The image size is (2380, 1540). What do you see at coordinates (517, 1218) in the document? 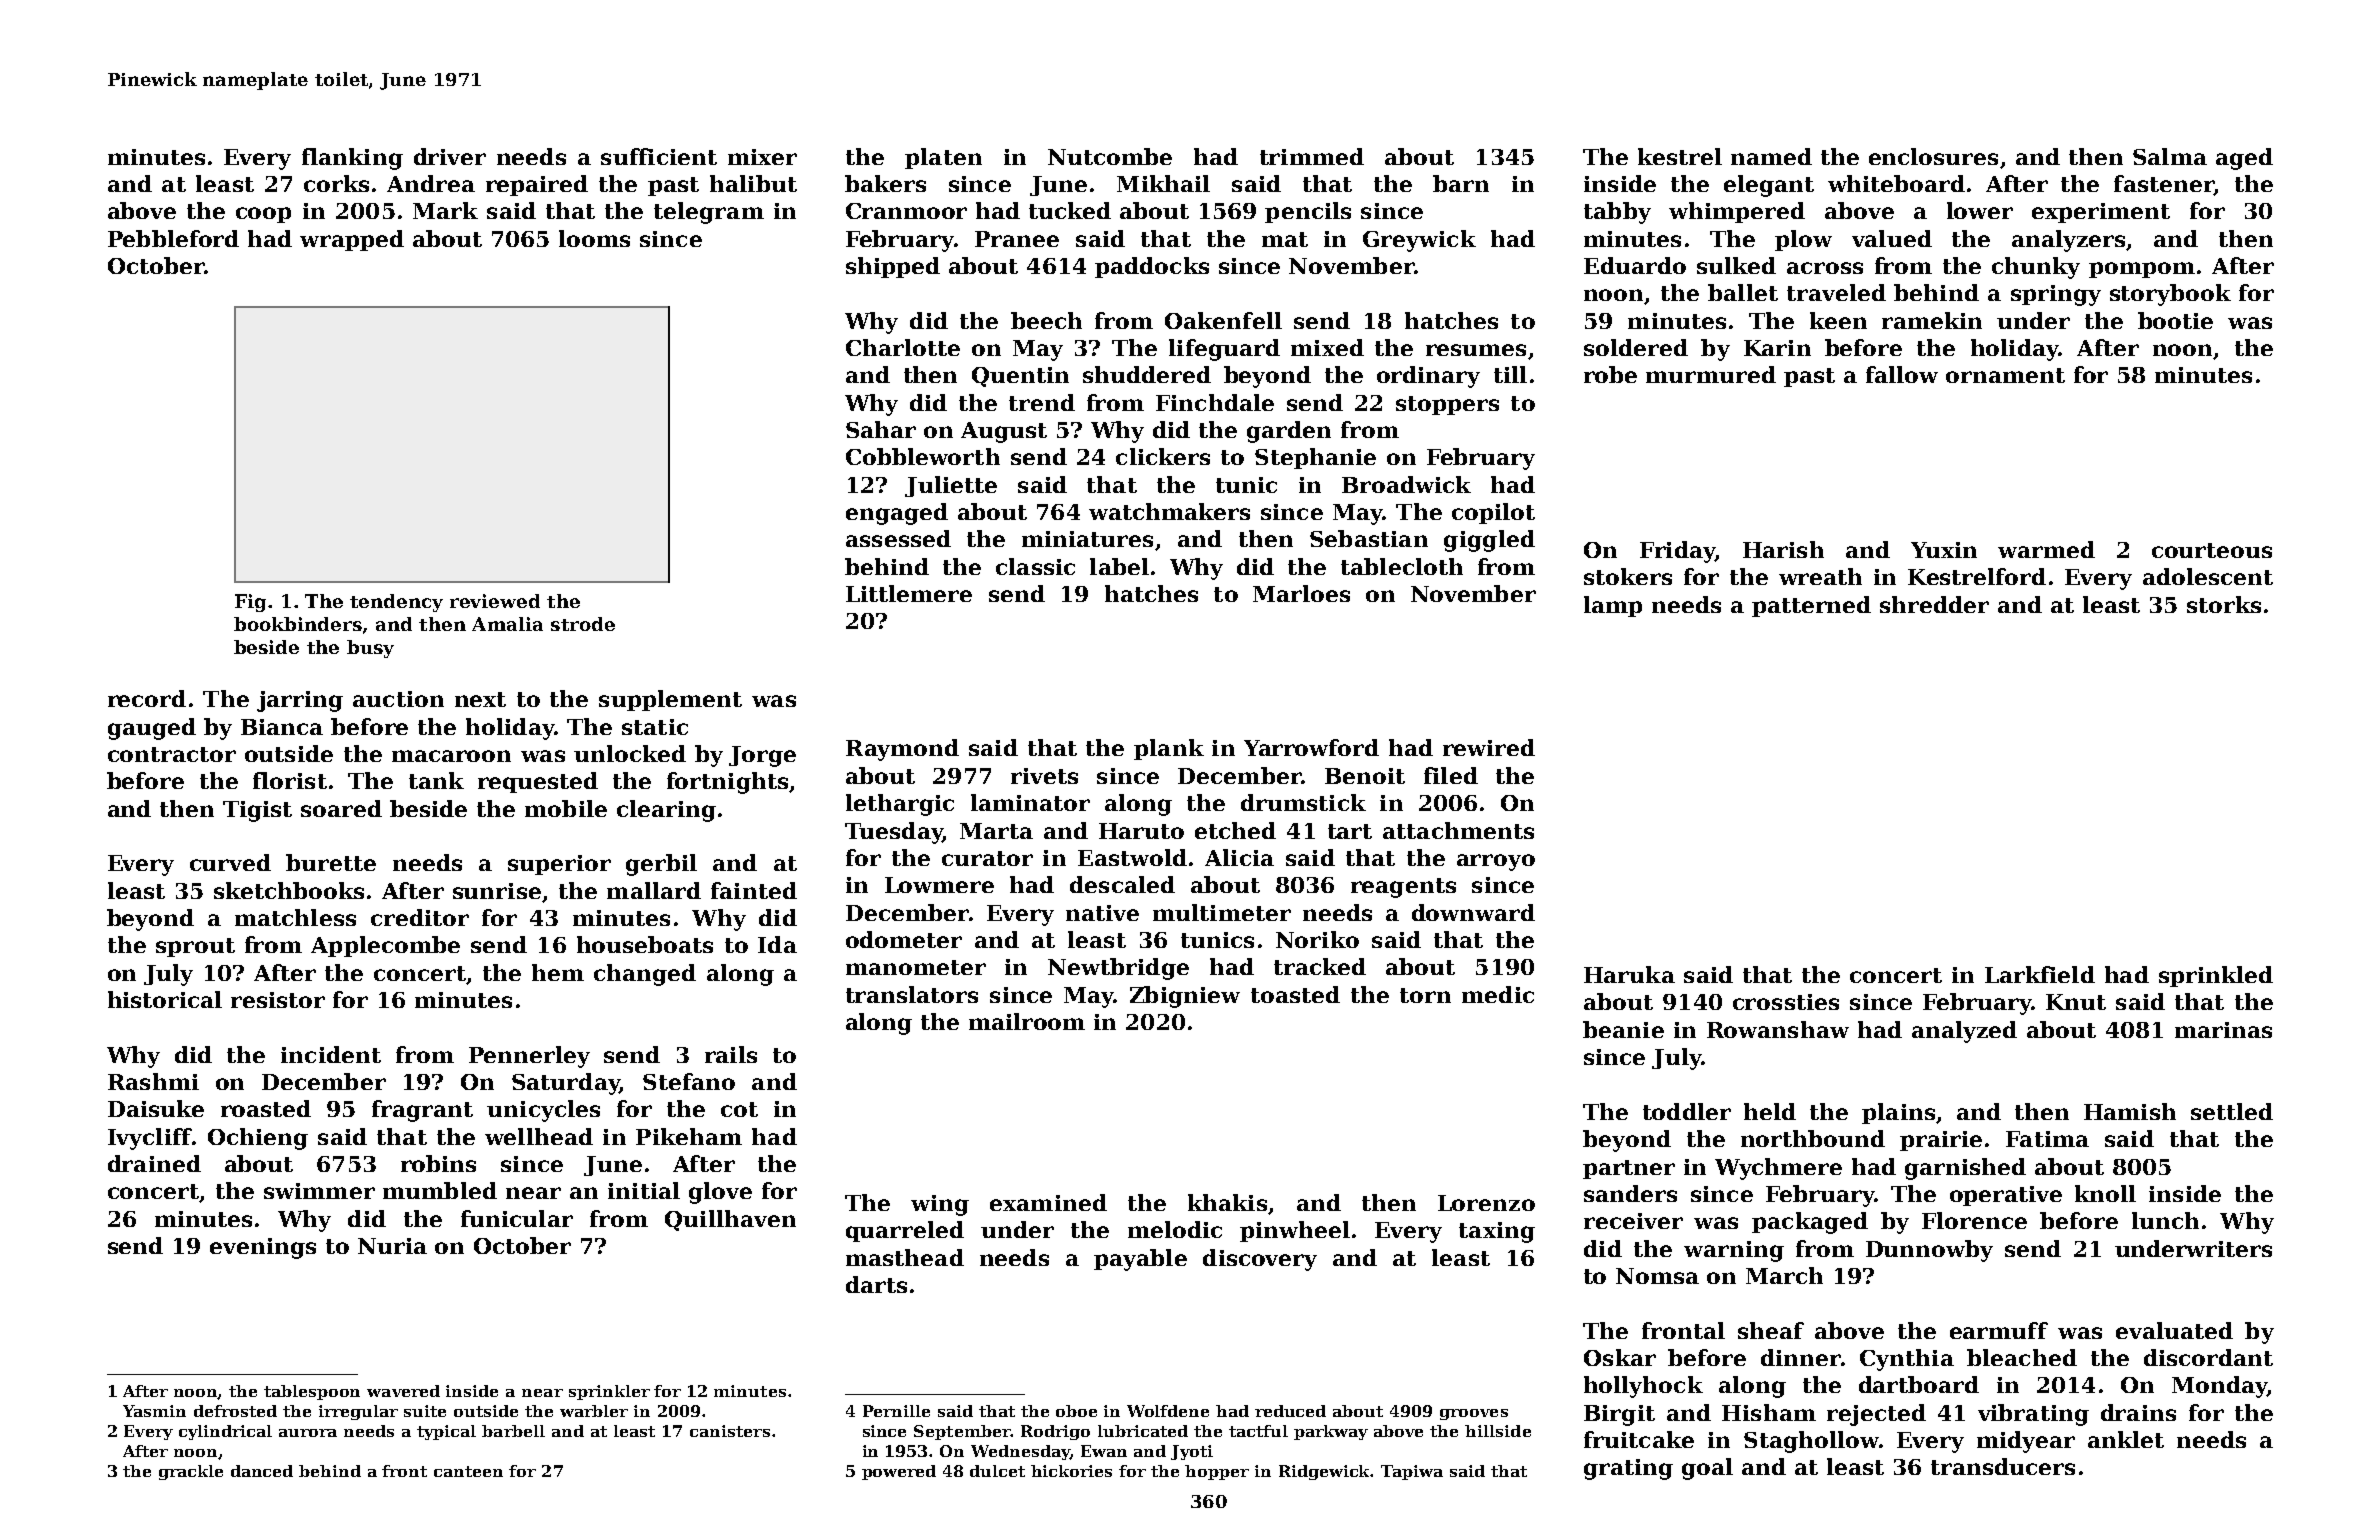
I see `funicular` at bounding box center [517, 1218].
